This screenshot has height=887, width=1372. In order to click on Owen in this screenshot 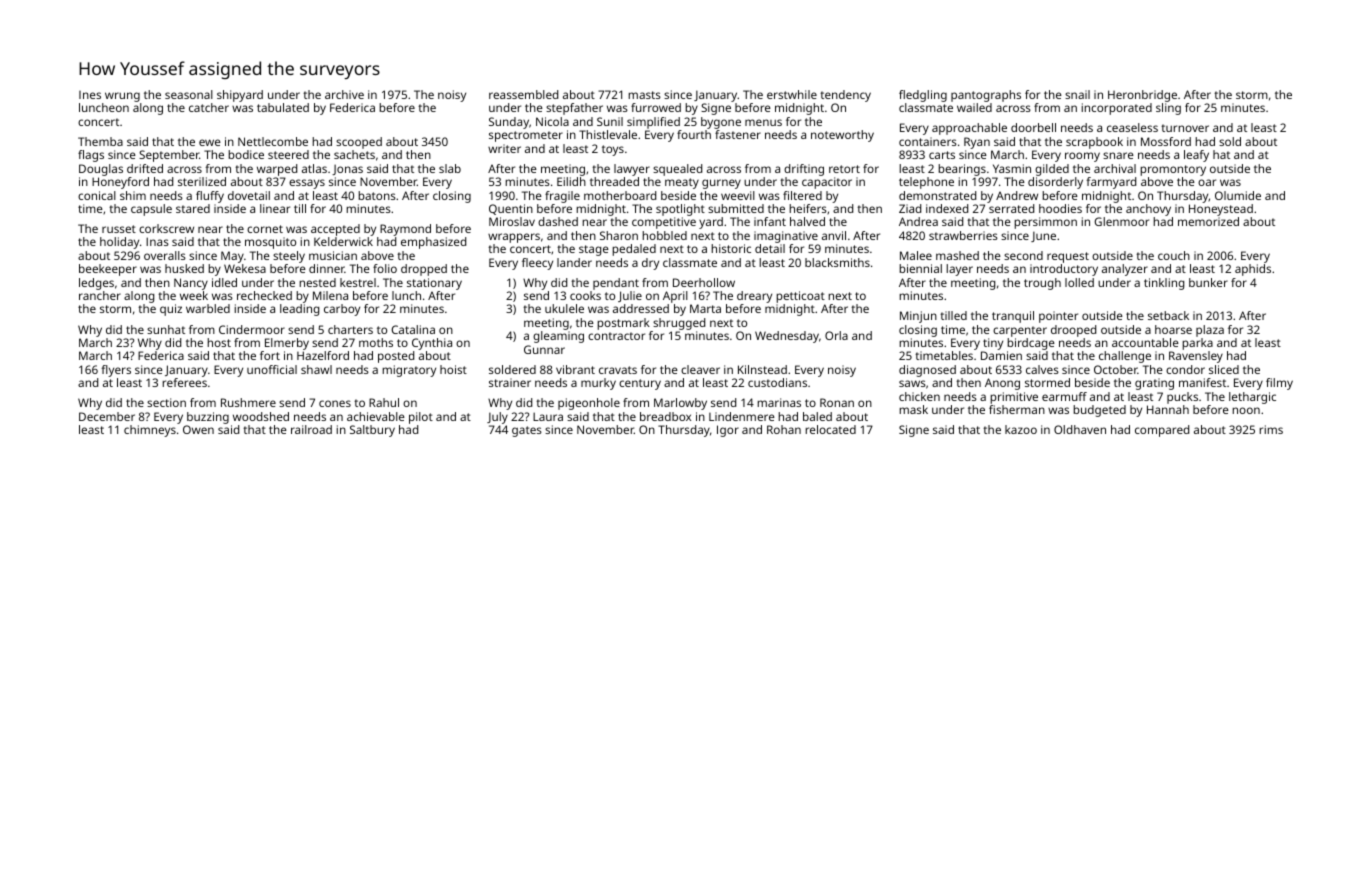, I will do `click(198, 429)`.
